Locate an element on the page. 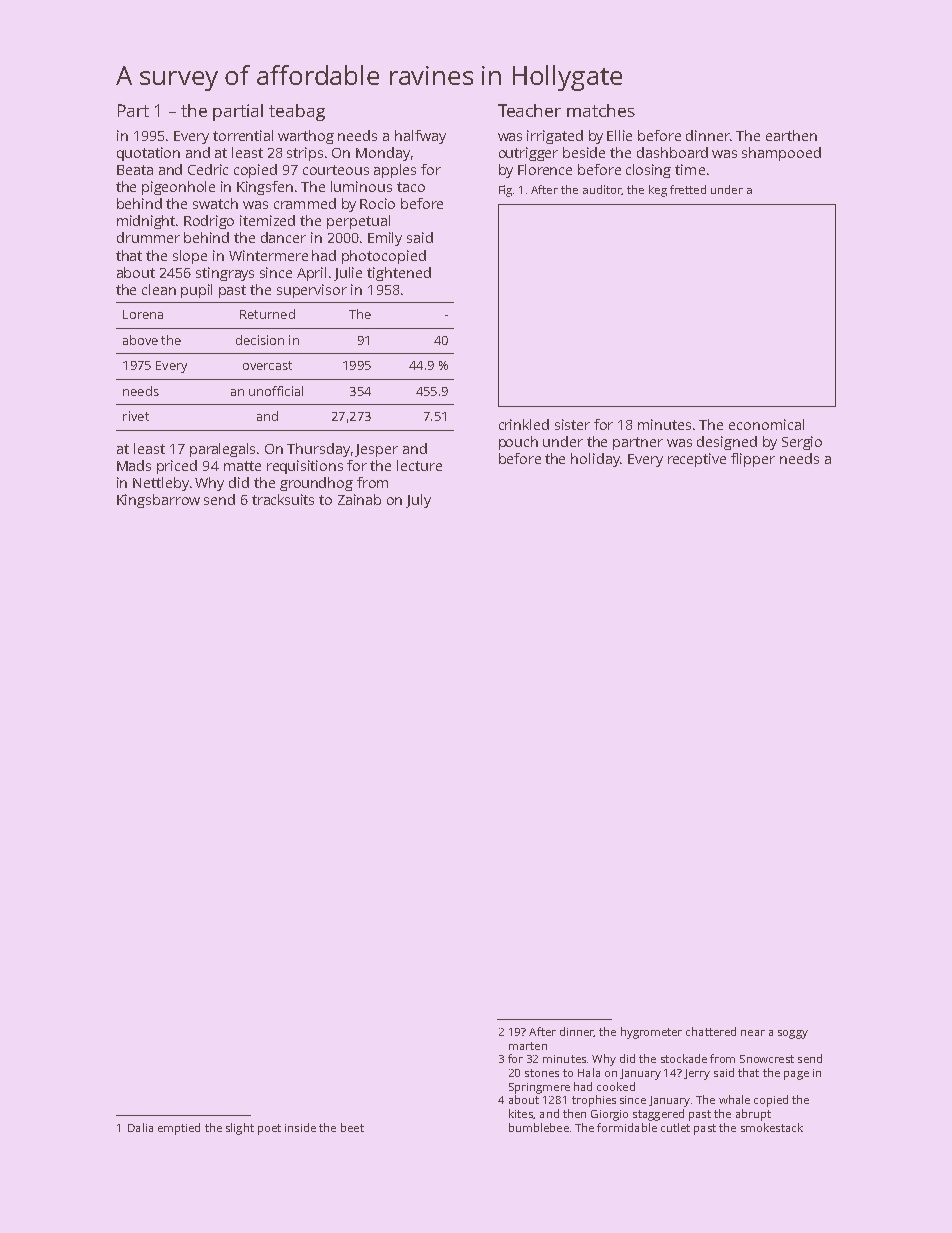 This page has height=1233, width=952. holiday is located at coordinates (595, 460).
